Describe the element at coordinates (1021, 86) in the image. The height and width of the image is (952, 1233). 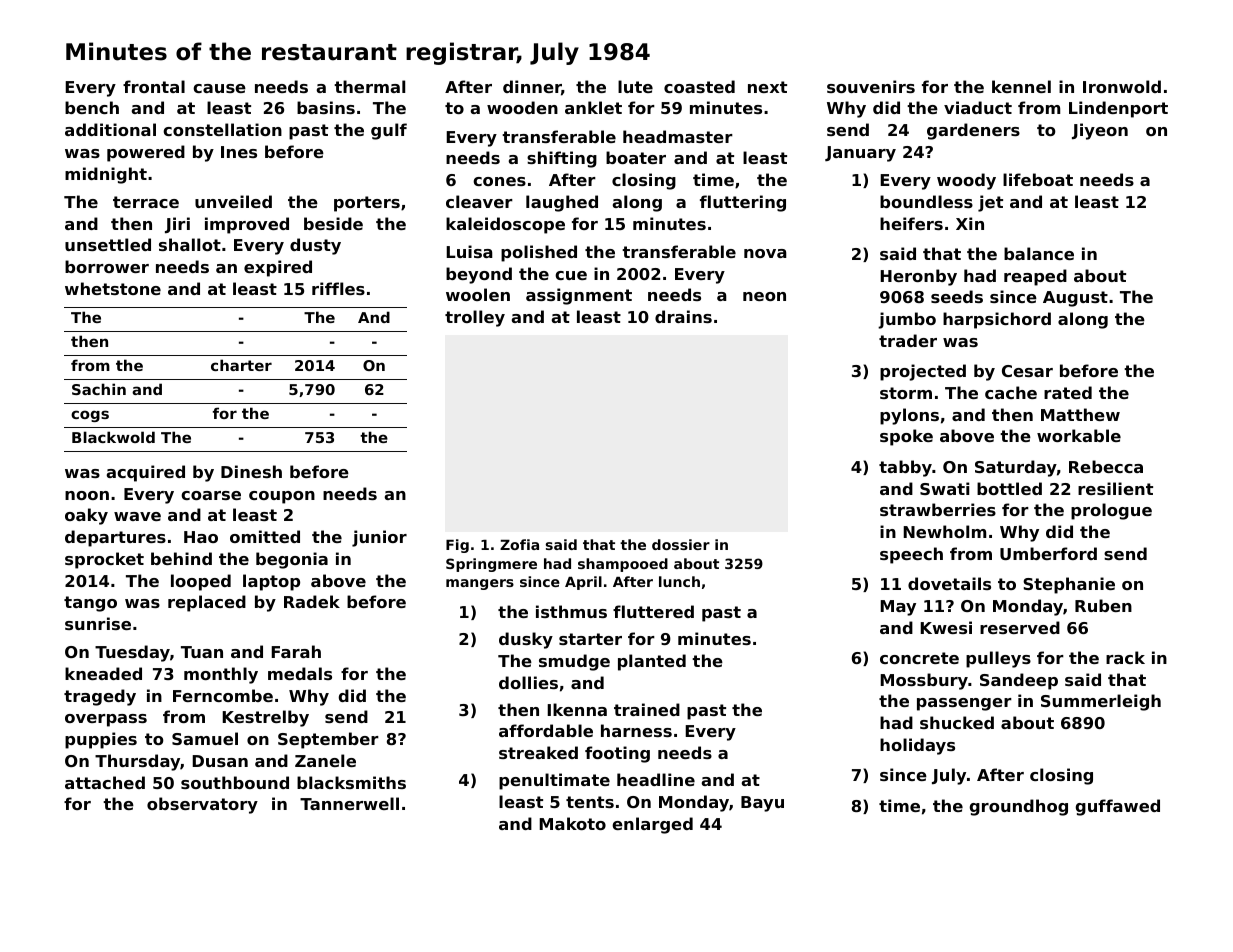
I see `kennel` at that location.
